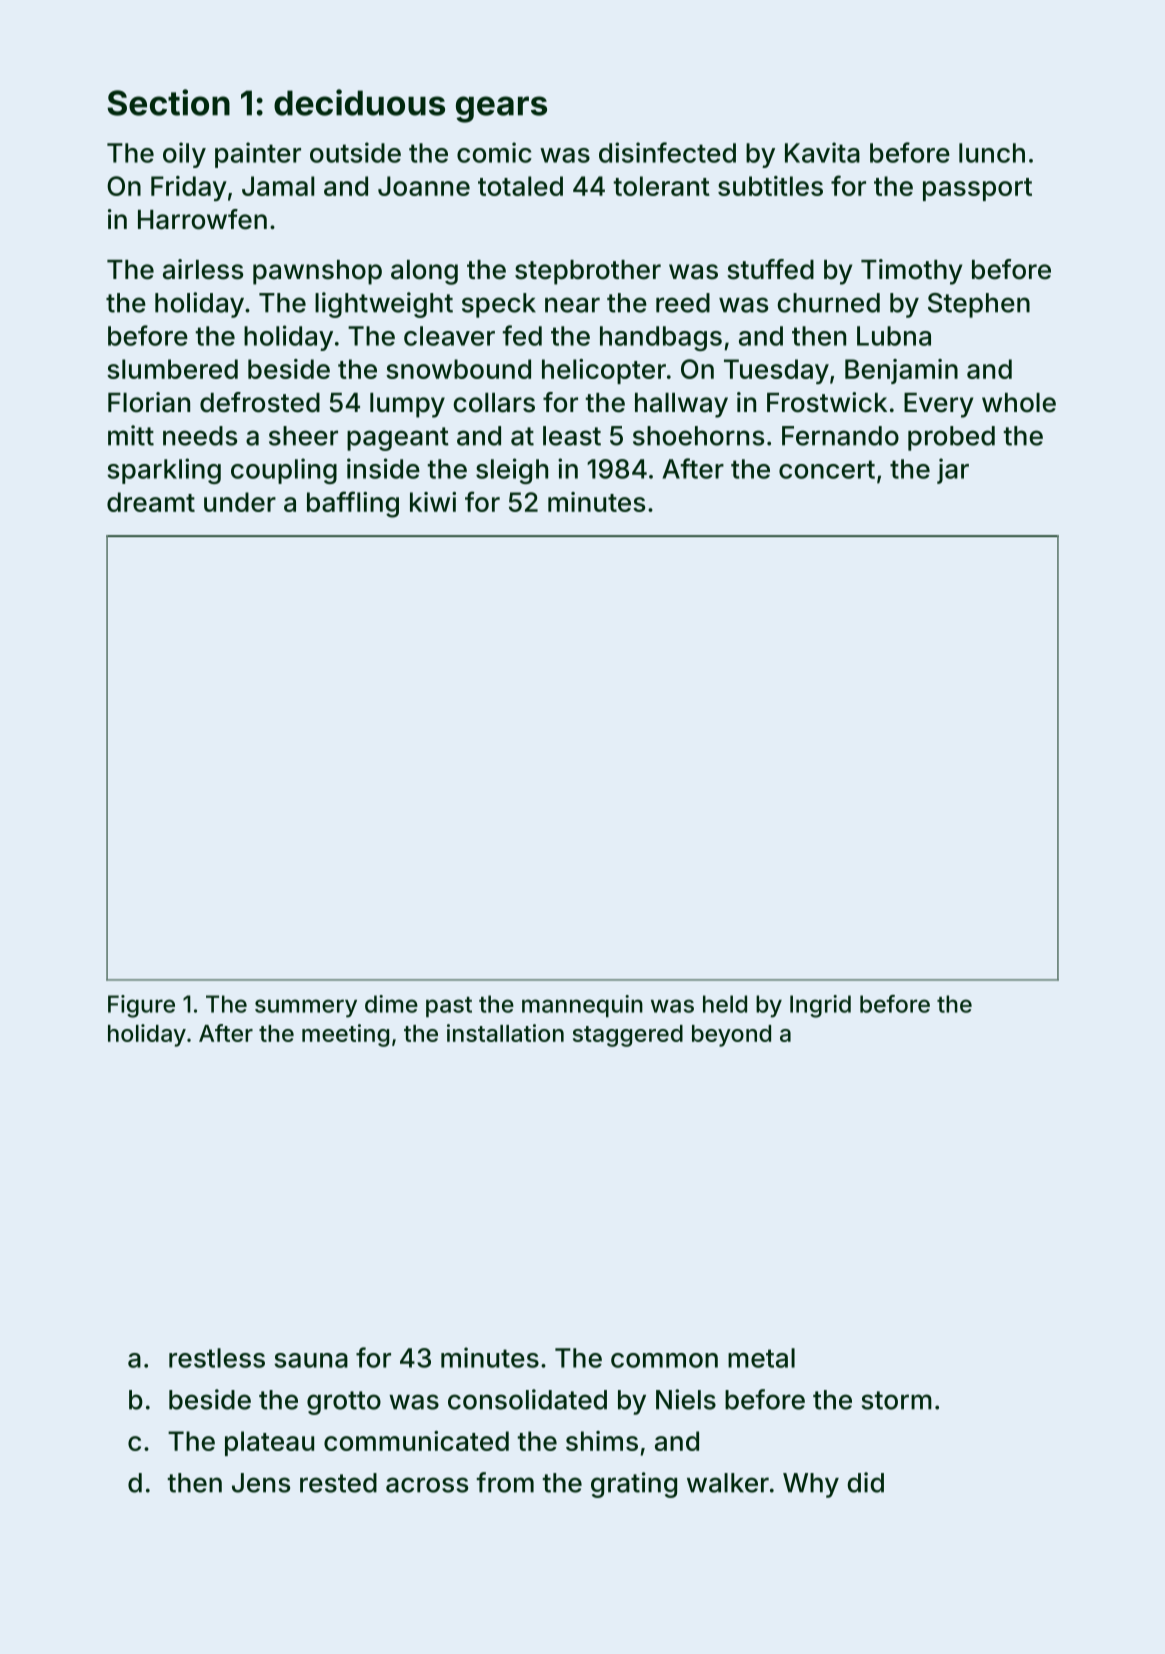  What do you see at coordinates (151, 502) in the screenshot?
I see `dreamt` at bounding box center [151, 502].
